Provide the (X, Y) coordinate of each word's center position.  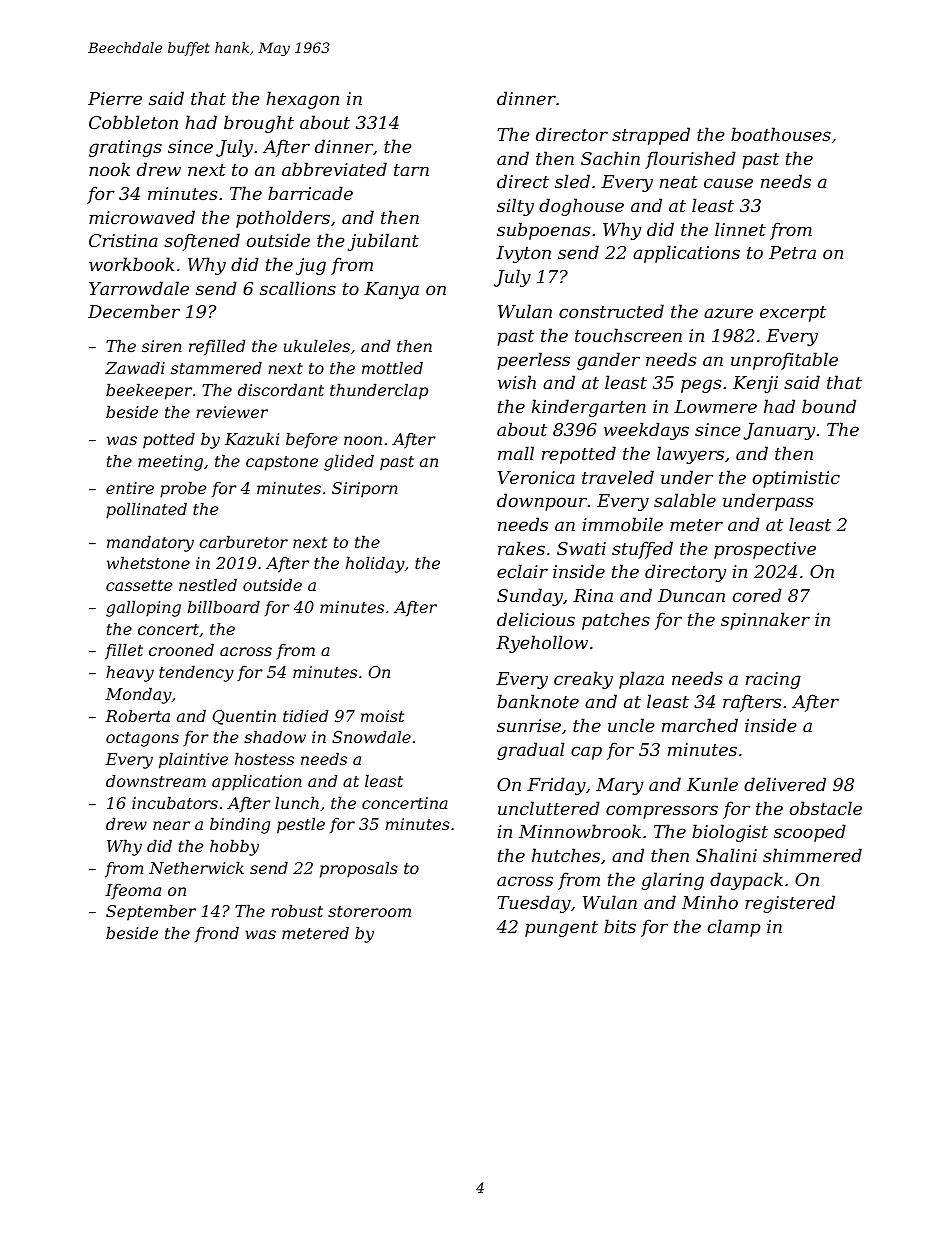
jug (311, 266)
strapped (651, 136)
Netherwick (196, 868)
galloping (143, 609)
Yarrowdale (139, 288)
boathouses (781, 134)
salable (685, 500)
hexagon (302, 100)
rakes (521, 548)
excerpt (793, 314)
